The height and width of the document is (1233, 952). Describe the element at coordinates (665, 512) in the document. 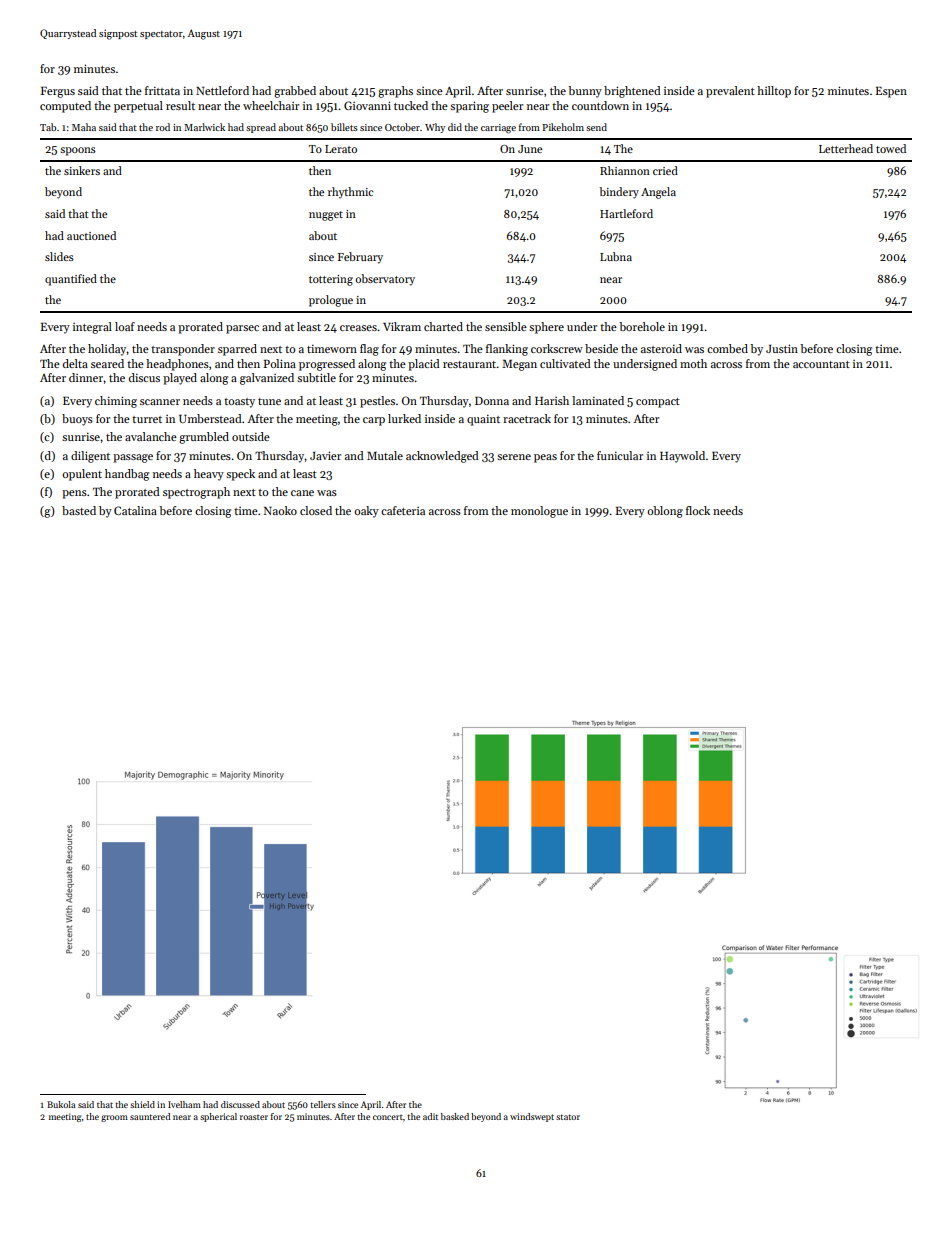

I see `oblong` at that location.
